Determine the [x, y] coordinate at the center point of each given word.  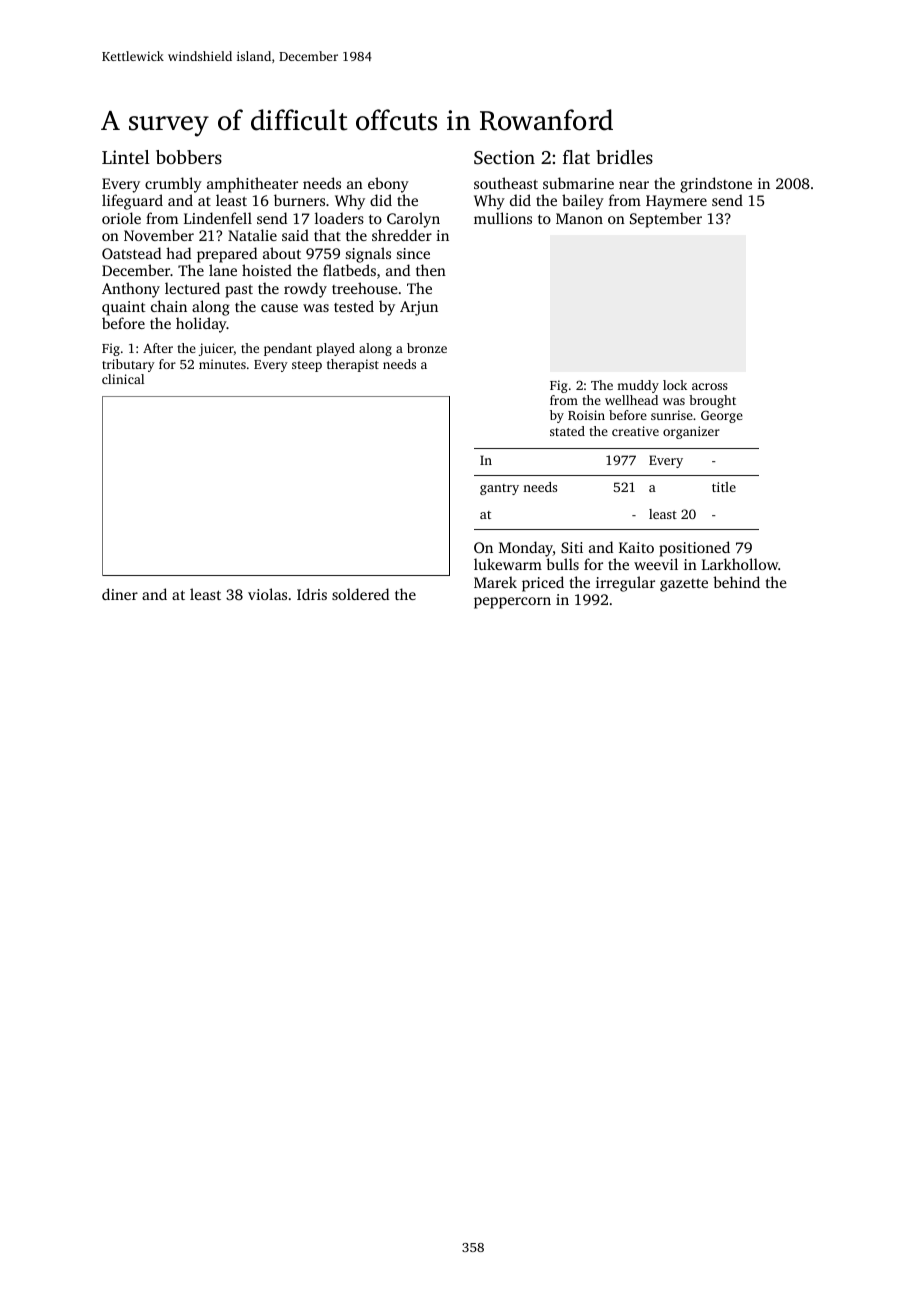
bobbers [189, 157]
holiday [201, 325]
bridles [624, 157]
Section [504, 157]
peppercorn [512, 603]
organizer [691, 432]
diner [120, 594]
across [710, 386]
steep [307, 366]
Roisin [586, 415]
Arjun [419, 308]
